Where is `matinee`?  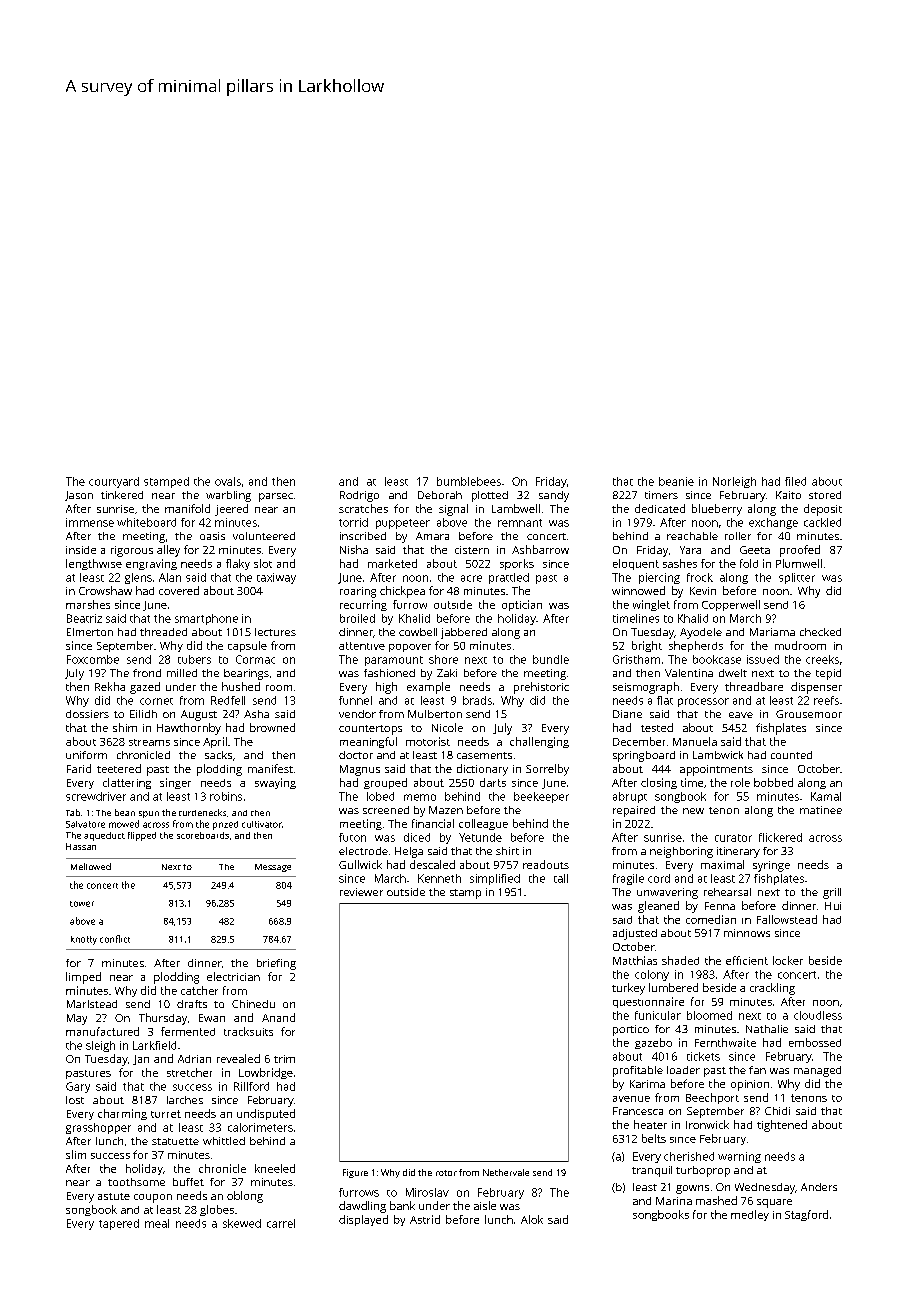 matinee is located at coordinates (821, 810).
